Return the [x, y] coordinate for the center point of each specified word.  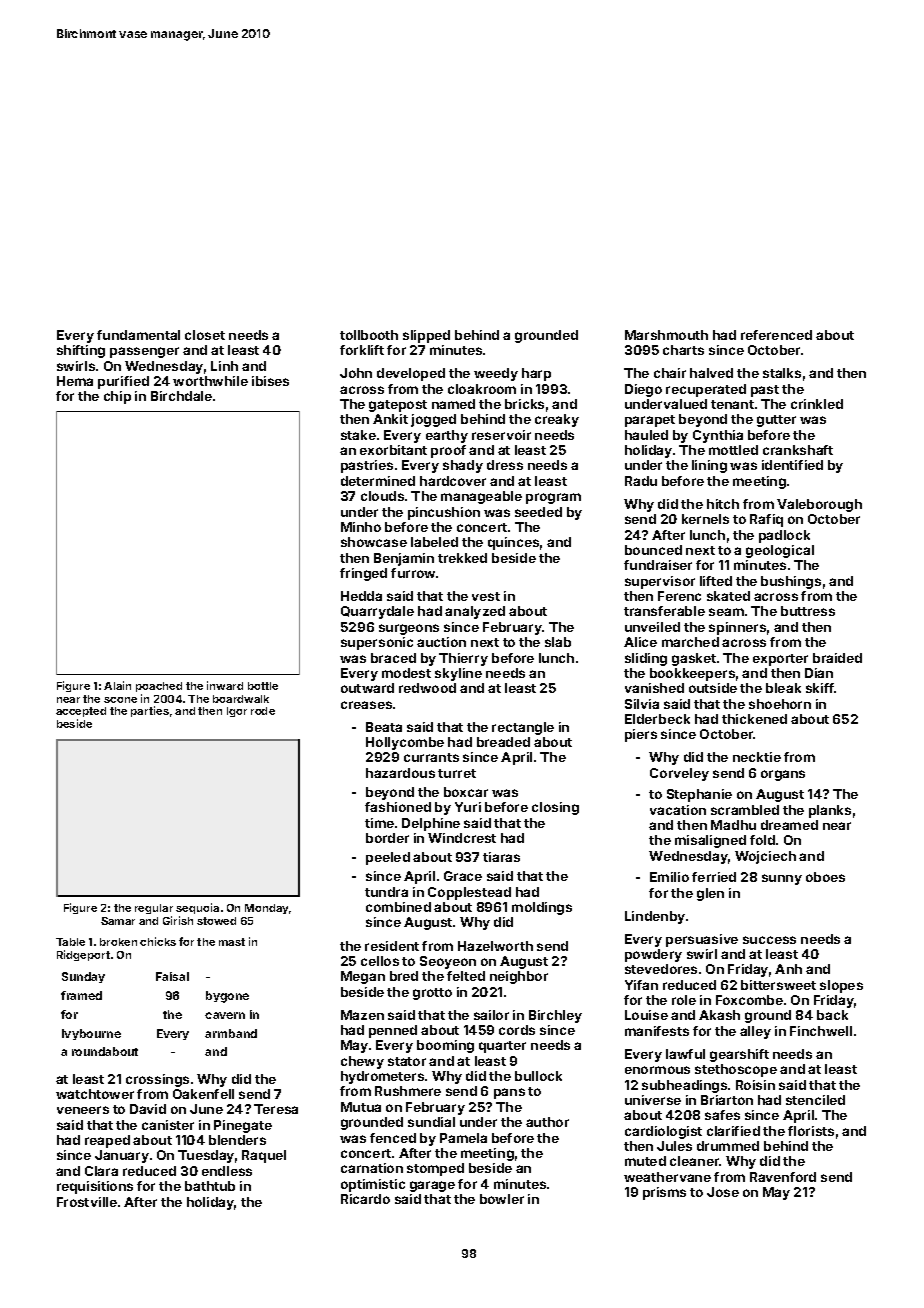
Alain [117, 685]
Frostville [87, 1202]
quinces [513, 543]
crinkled [817, 404]
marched [690, 642]
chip [117, 397]
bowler [502, 1199]
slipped [426, 336]
